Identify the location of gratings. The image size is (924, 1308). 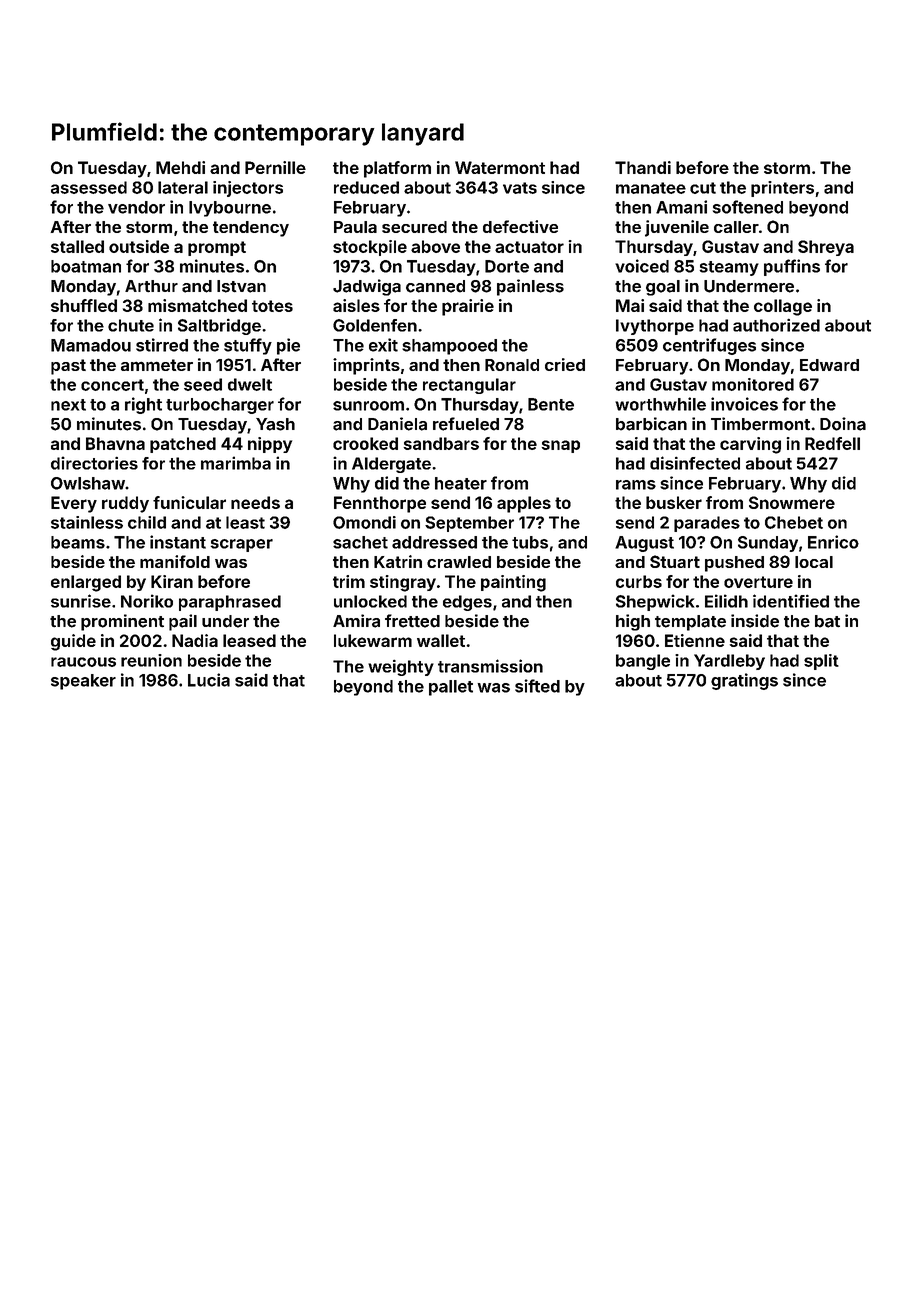
(744, 681).
